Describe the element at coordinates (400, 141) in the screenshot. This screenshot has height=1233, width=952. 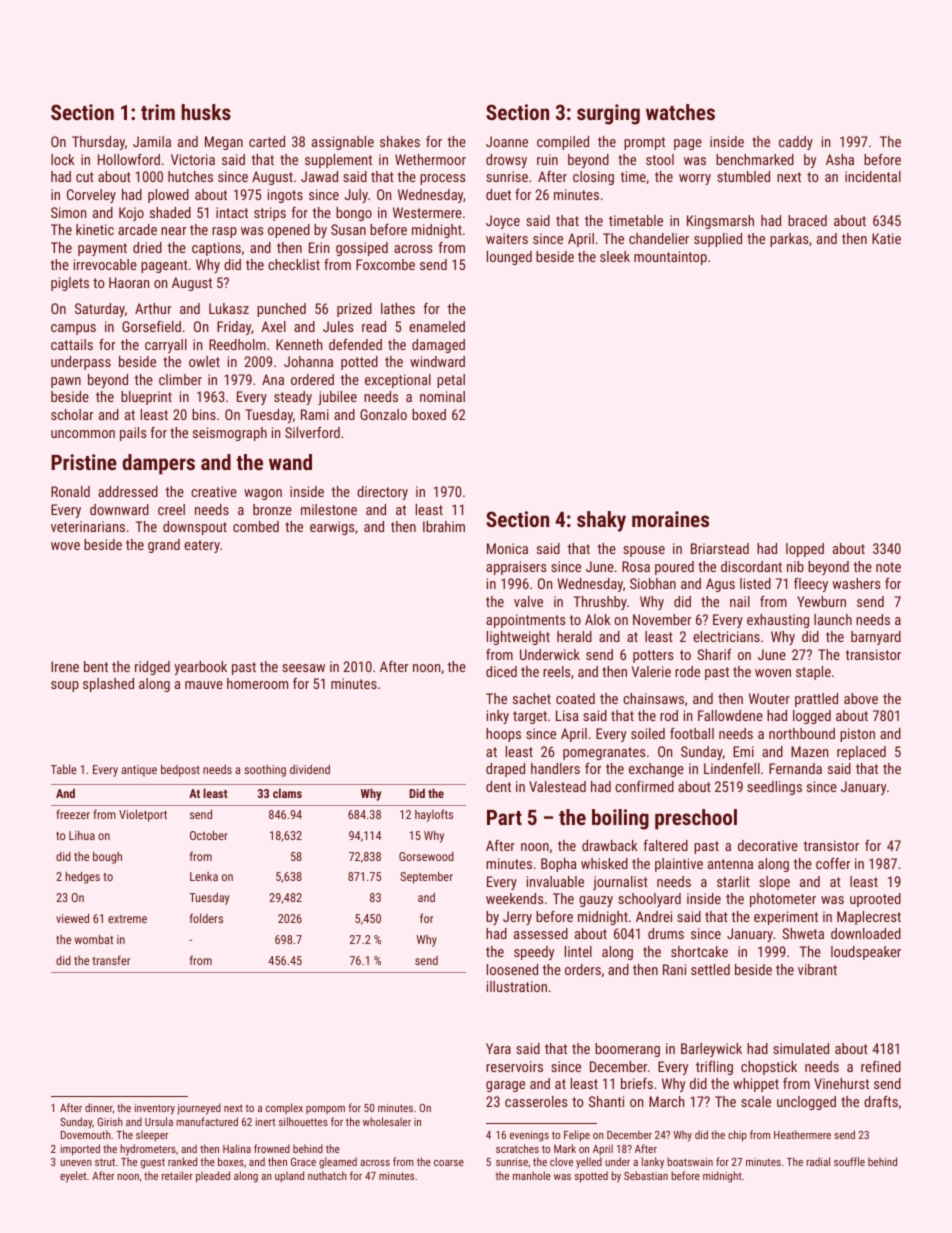
I see `shakes` at that location.
